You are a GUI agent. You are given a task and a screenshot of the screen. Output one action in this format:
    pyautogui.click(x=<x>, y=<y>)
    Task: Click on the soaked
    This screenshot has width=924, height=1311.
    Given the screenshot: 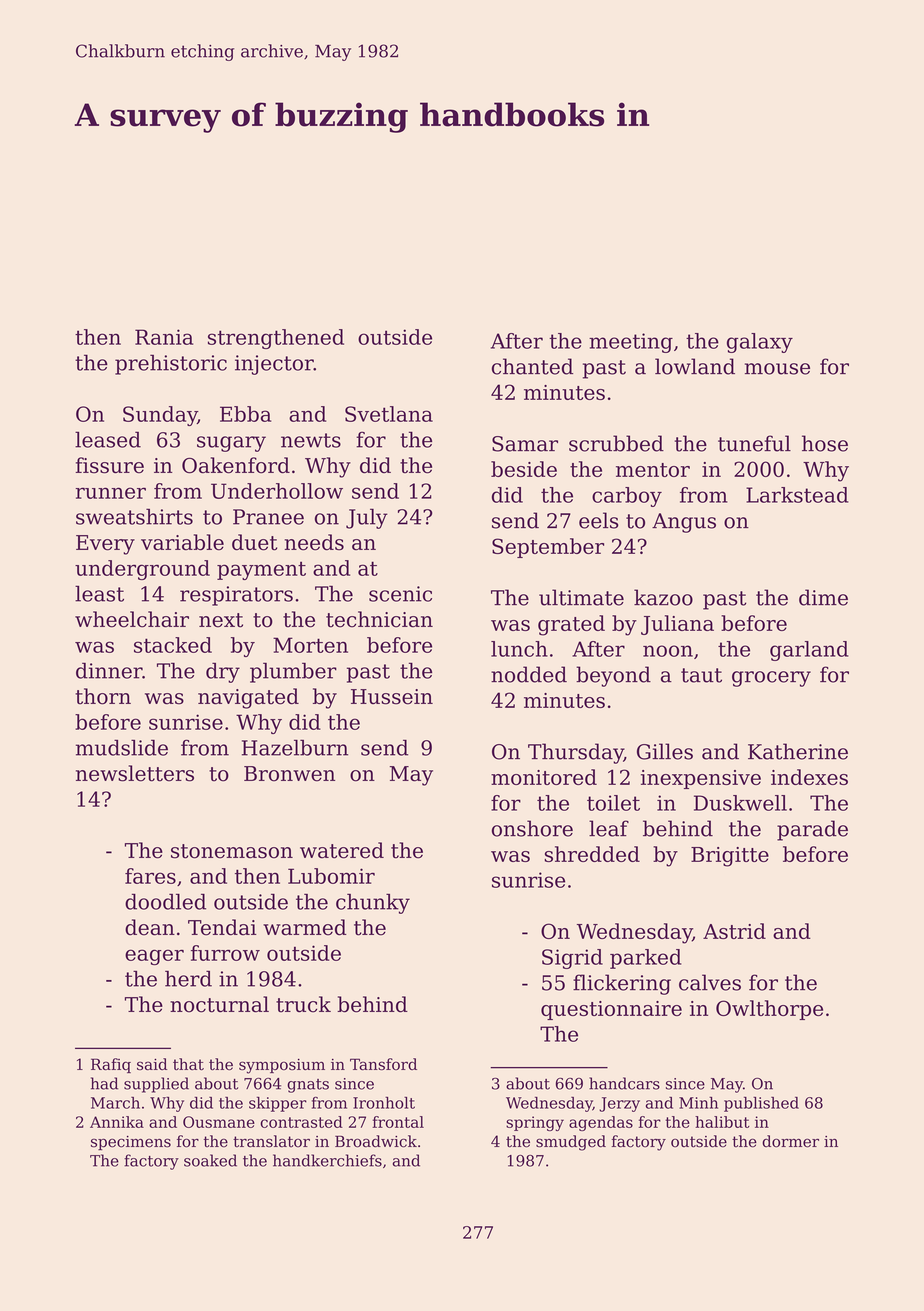 What is the action you would take?
    pyautogui.click(x=210, y=1160)
